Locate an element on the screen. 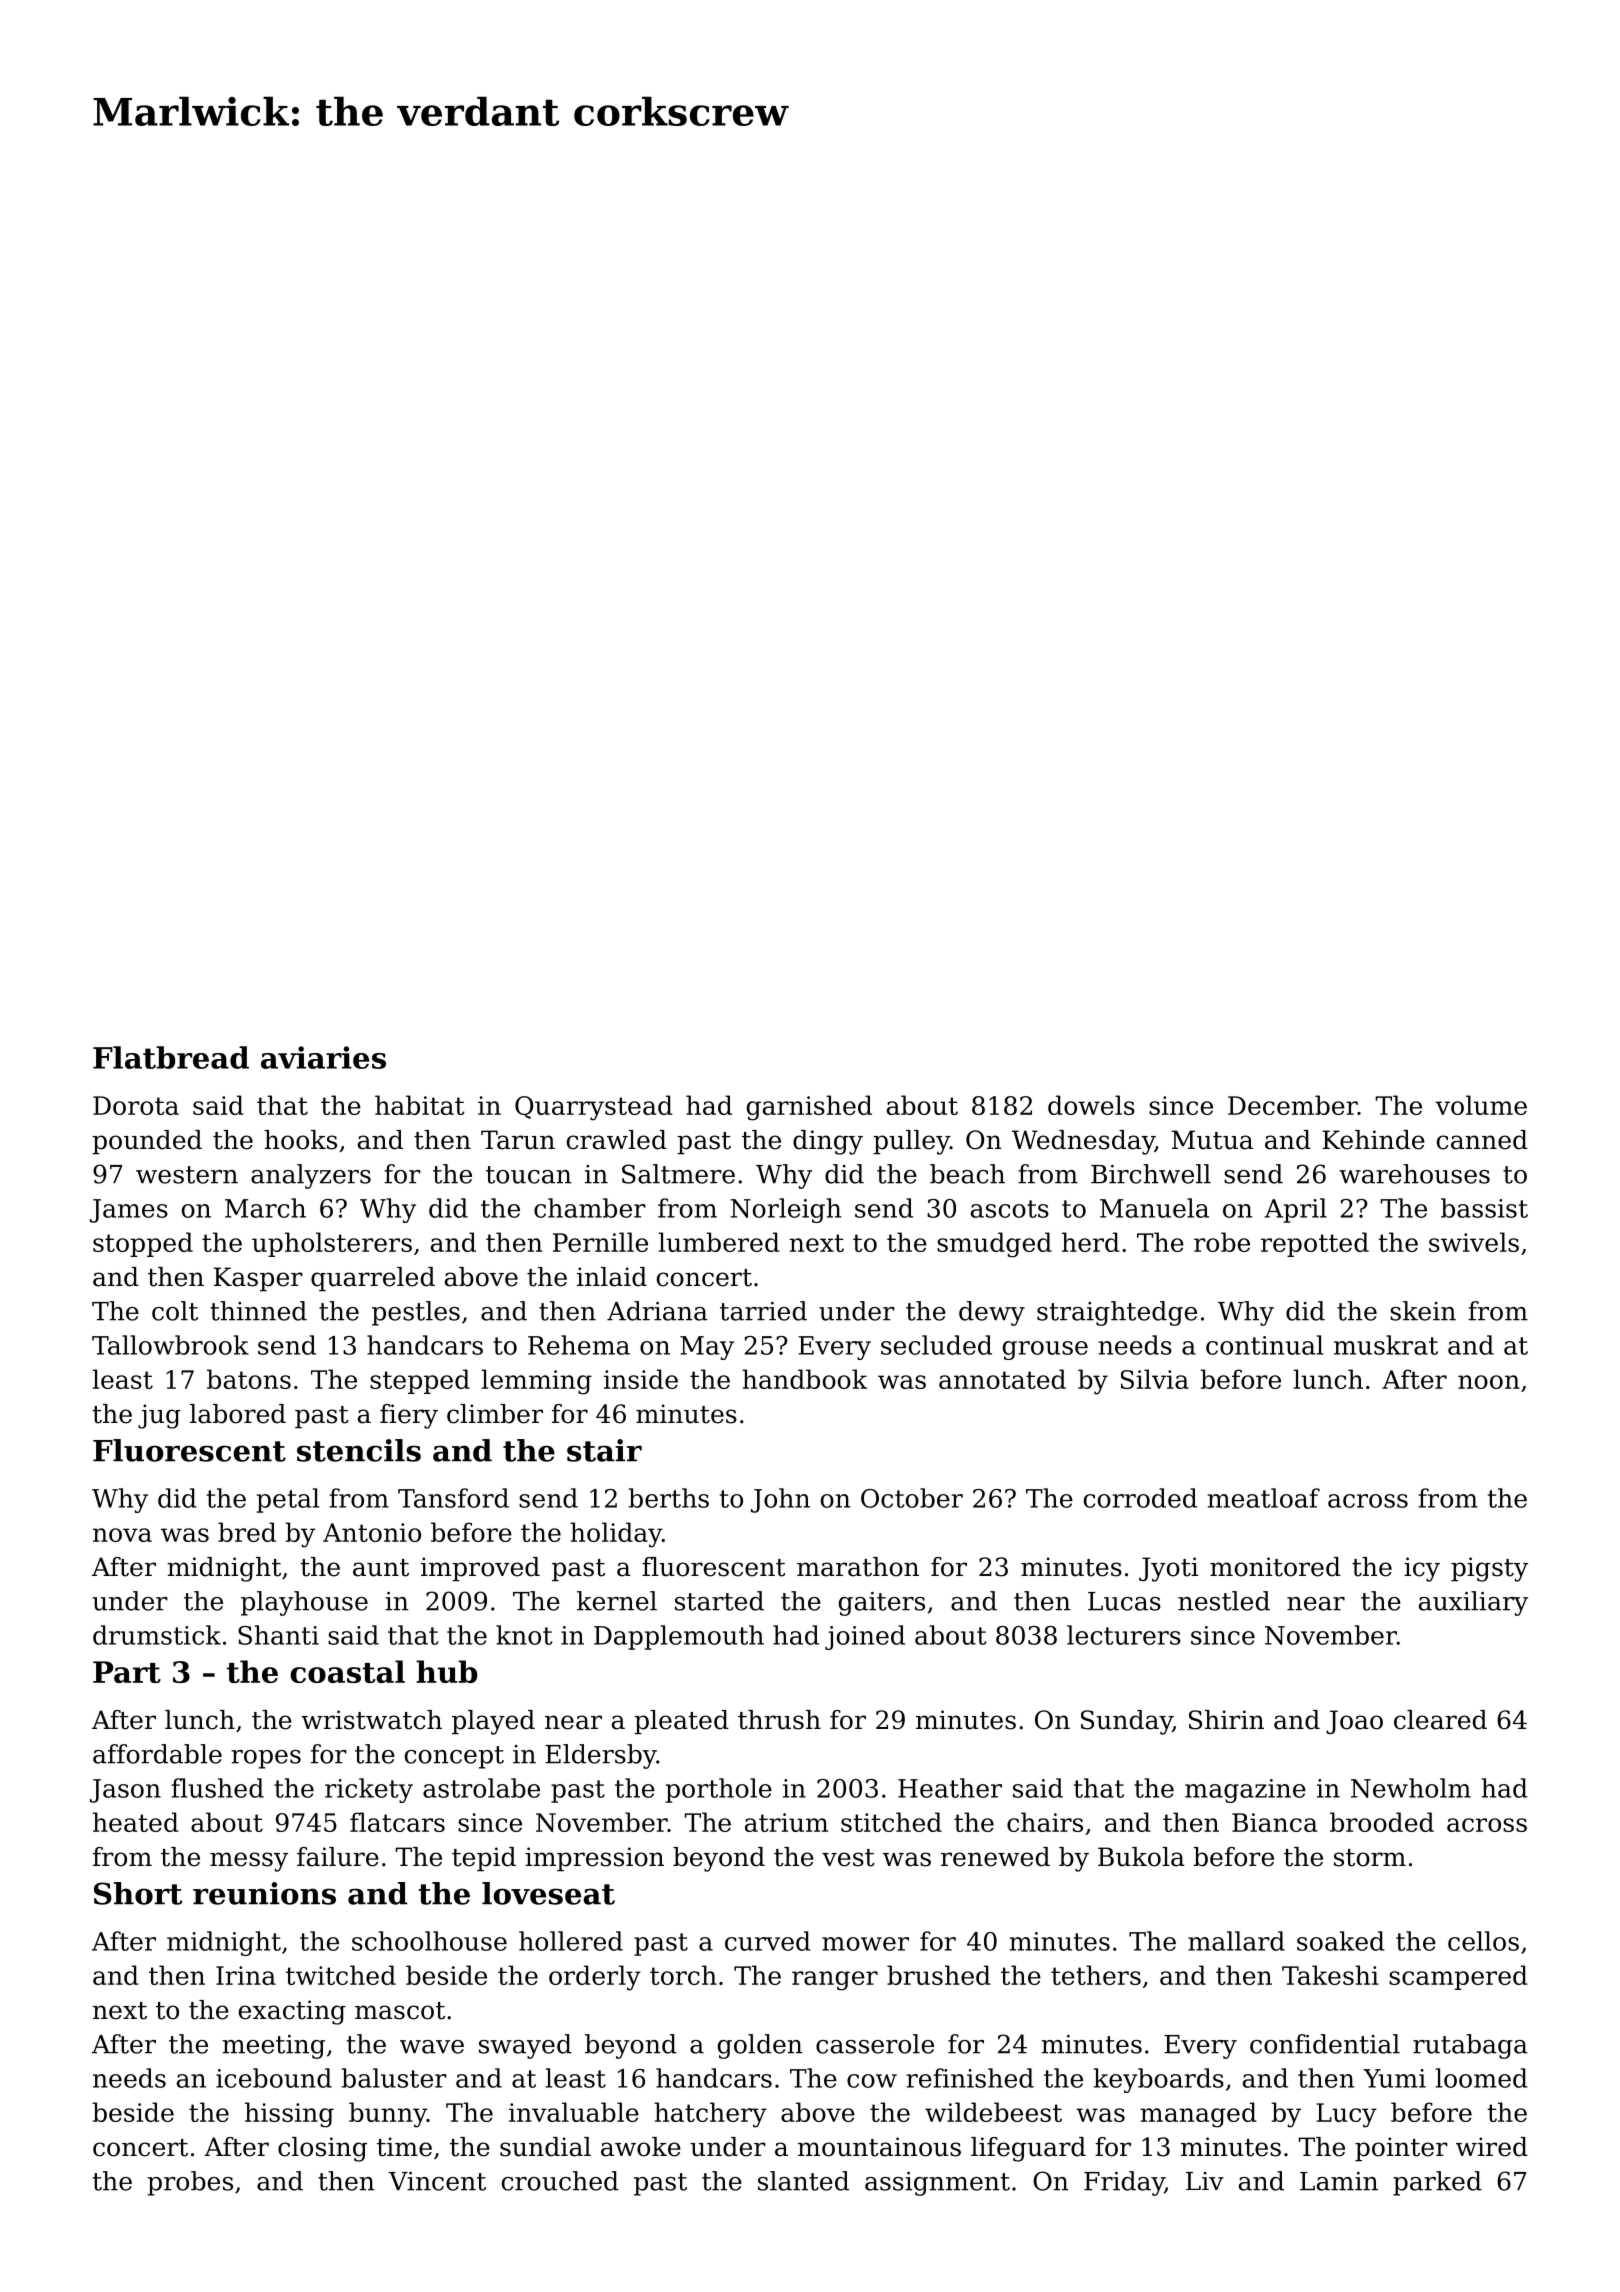 This screenshot has height=2292, width=1620. December is located at coordinates (1292, 1105).
